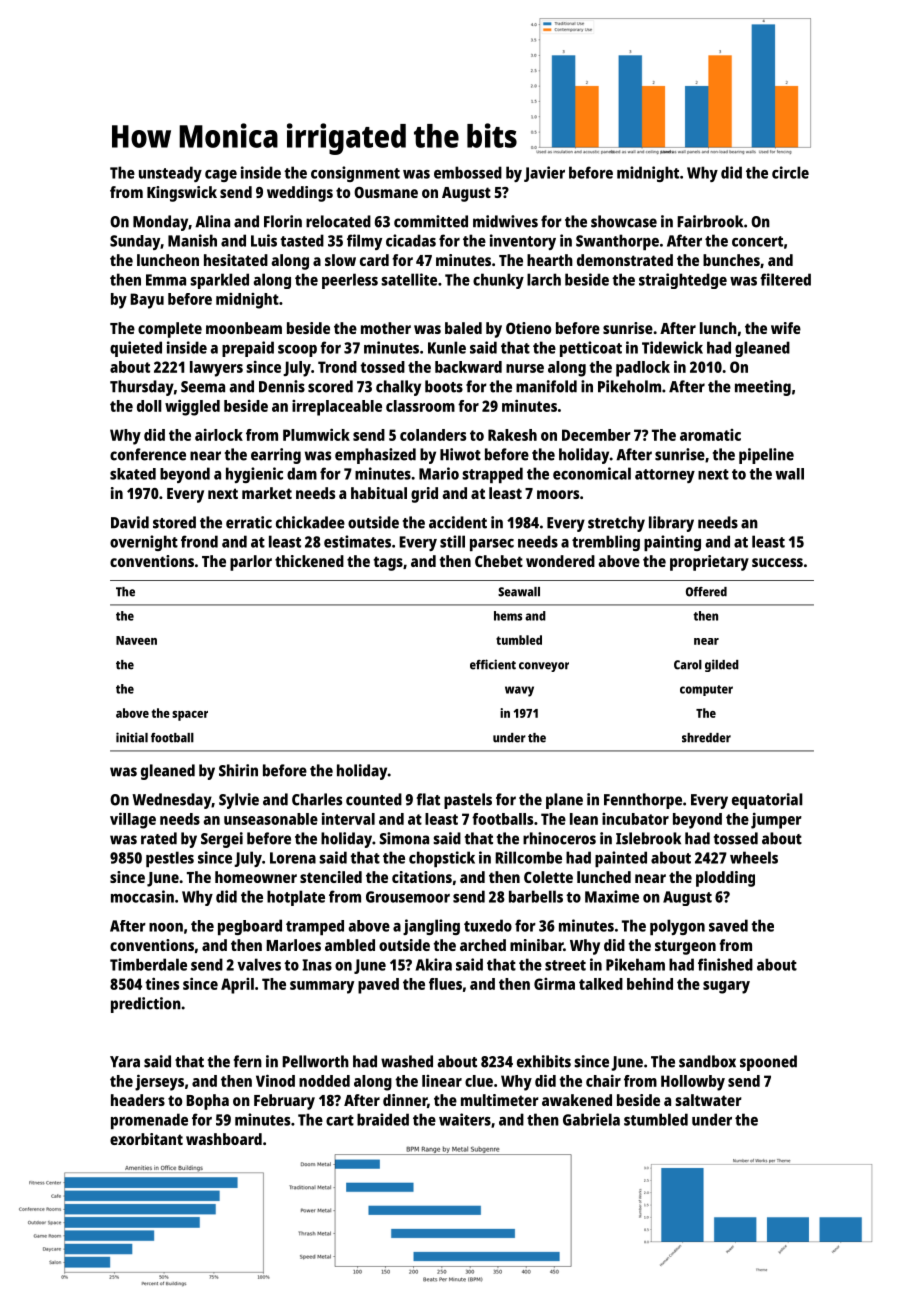 This screenshot has height=1308, width=924. What do you see at coordinates (643, 801) in the screenshot?
I see `Fennthorpe` at bounding box center [643, 801].
